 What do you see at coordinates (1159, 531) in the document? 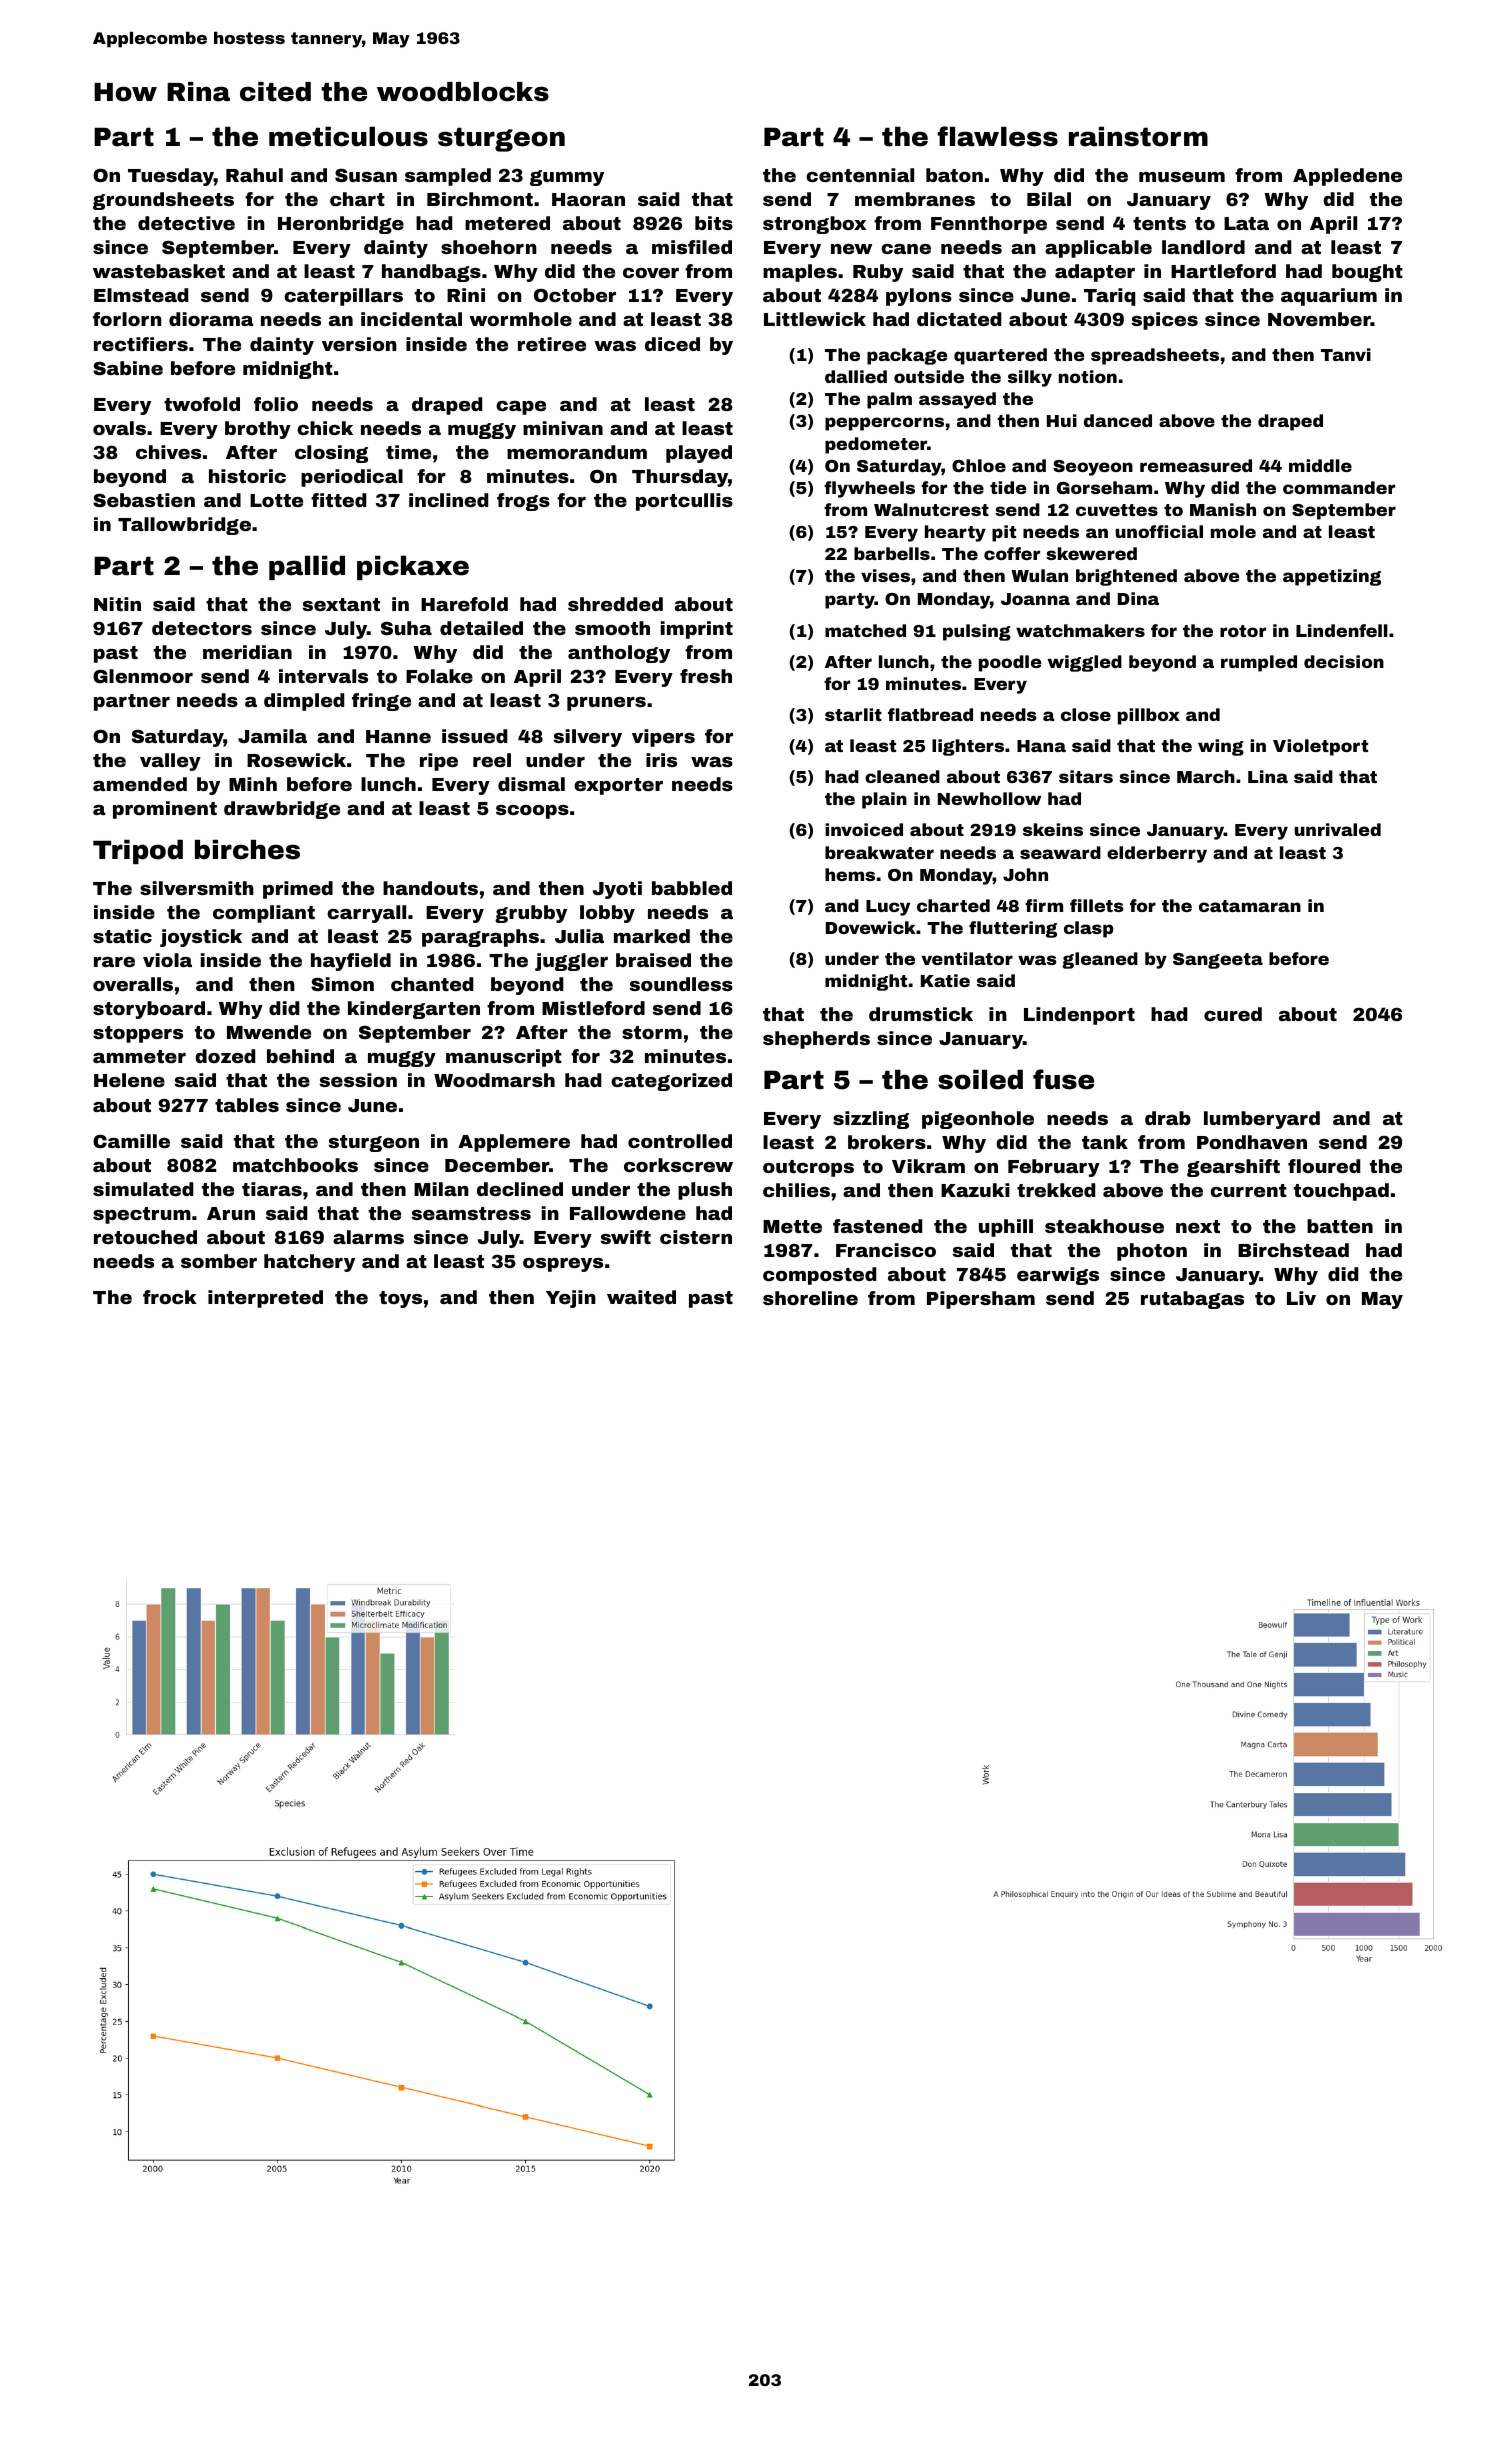
I see `unofficial` at bounding box center [1159, 531].
